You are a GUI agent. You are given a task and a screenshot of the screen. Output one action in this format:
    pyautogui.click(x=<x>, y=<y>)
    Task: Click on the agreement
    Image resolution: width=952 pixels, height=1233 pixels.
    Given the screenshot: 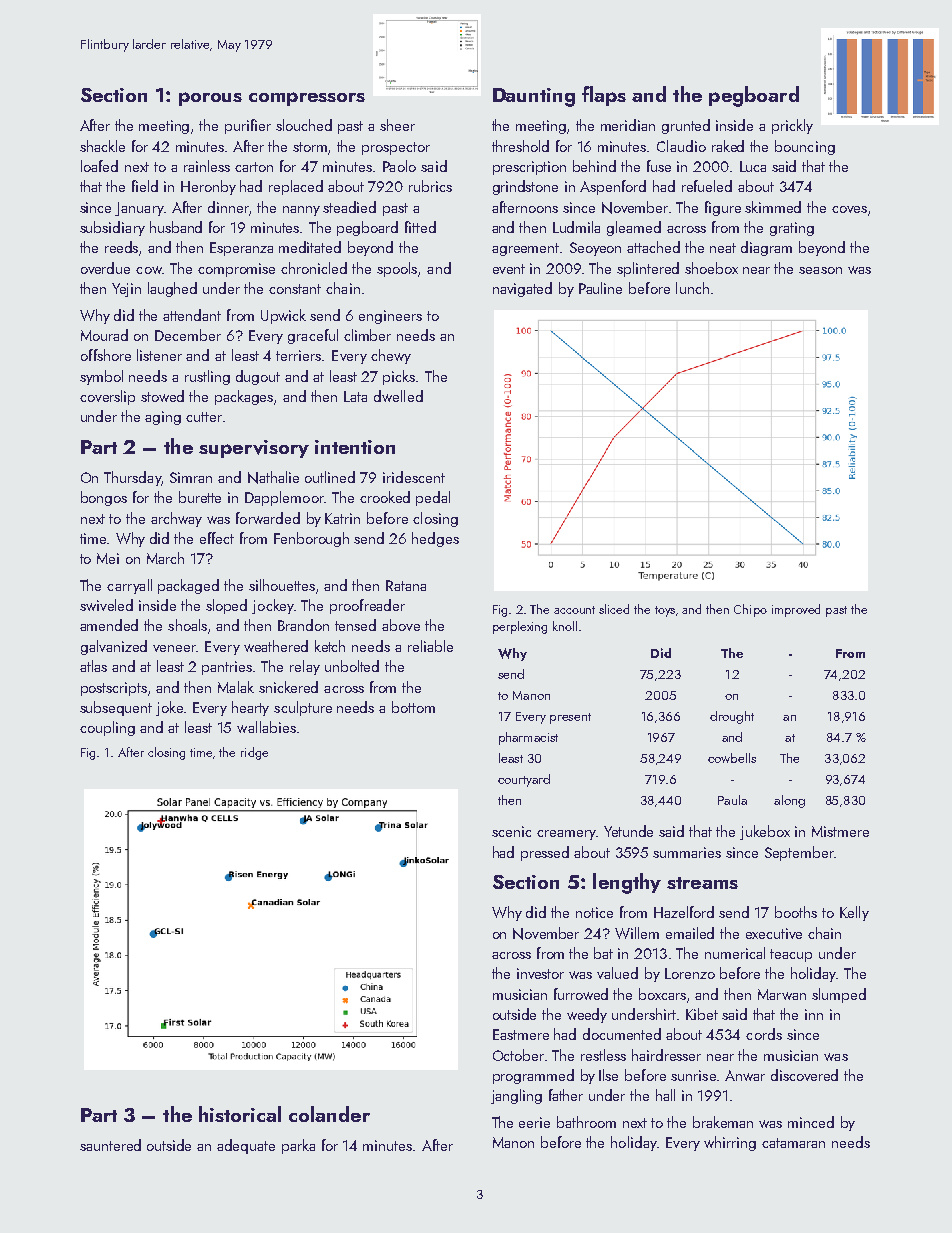 What is the action you would take?
    pyautogui.click(x=525, y=249)
